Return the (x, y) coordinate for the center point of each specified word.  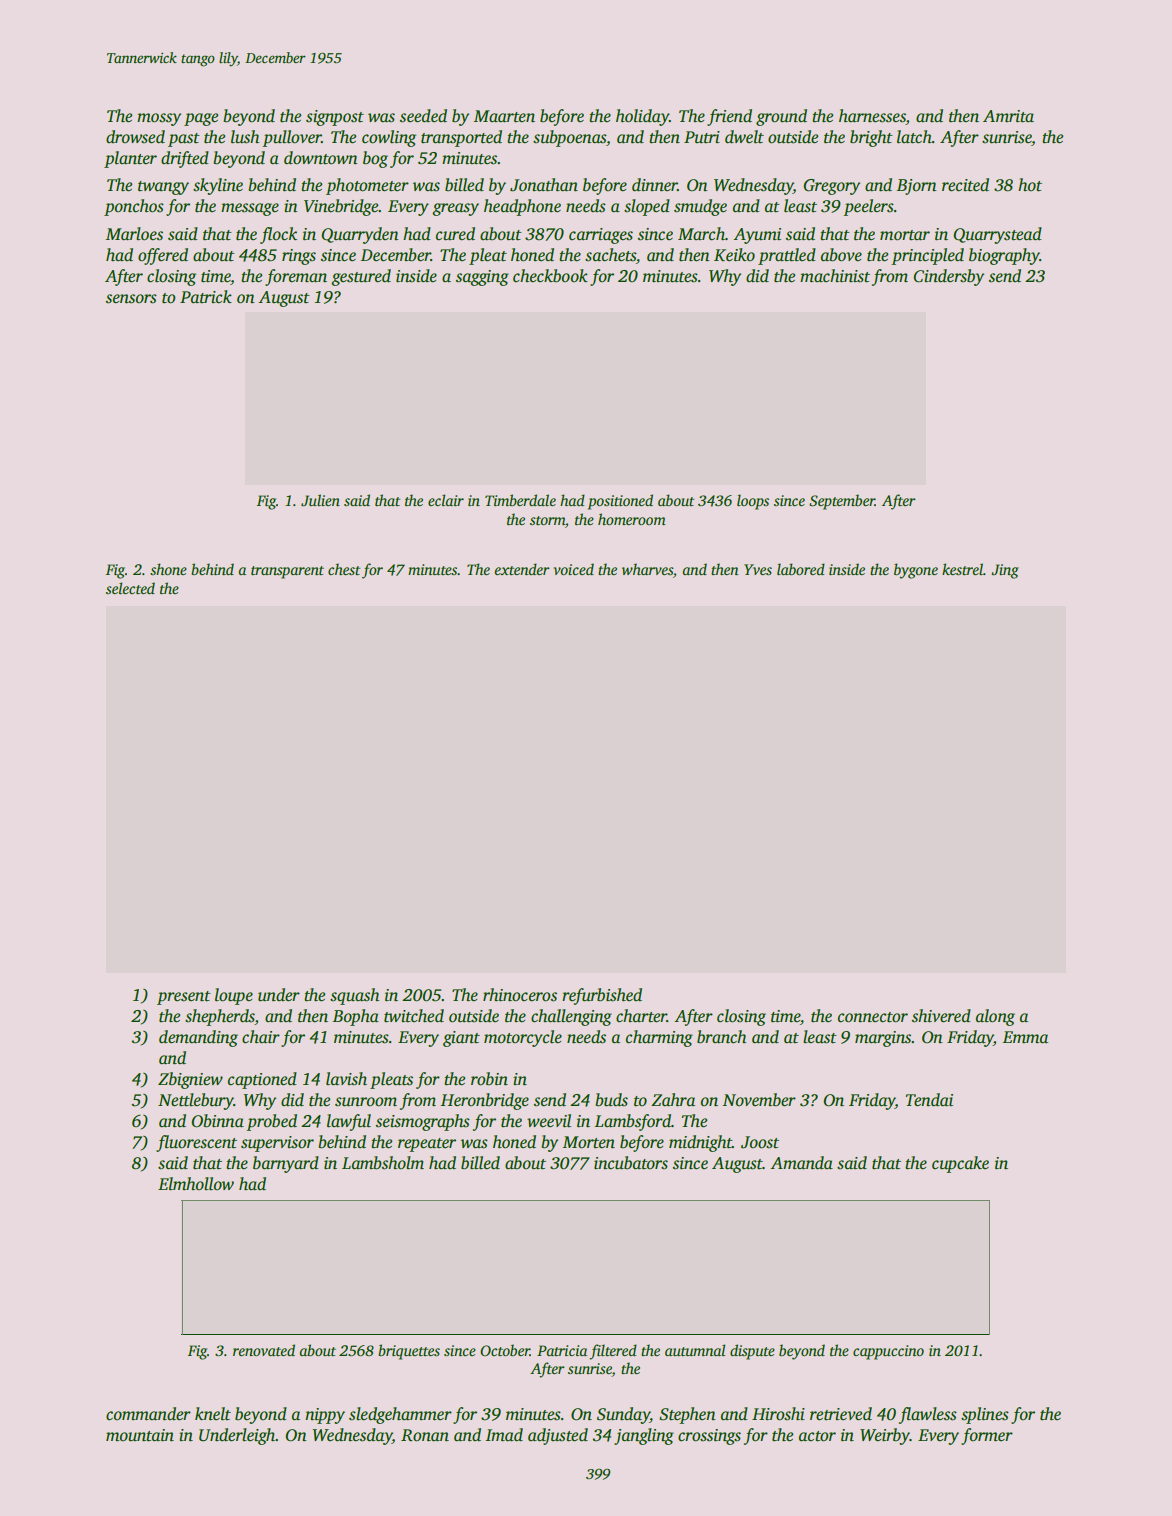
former (987, 1436)
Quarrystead (997, 235)
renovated (264, 1350)
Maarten (504, 116)
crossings (709, 1437)
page (201, 119)
